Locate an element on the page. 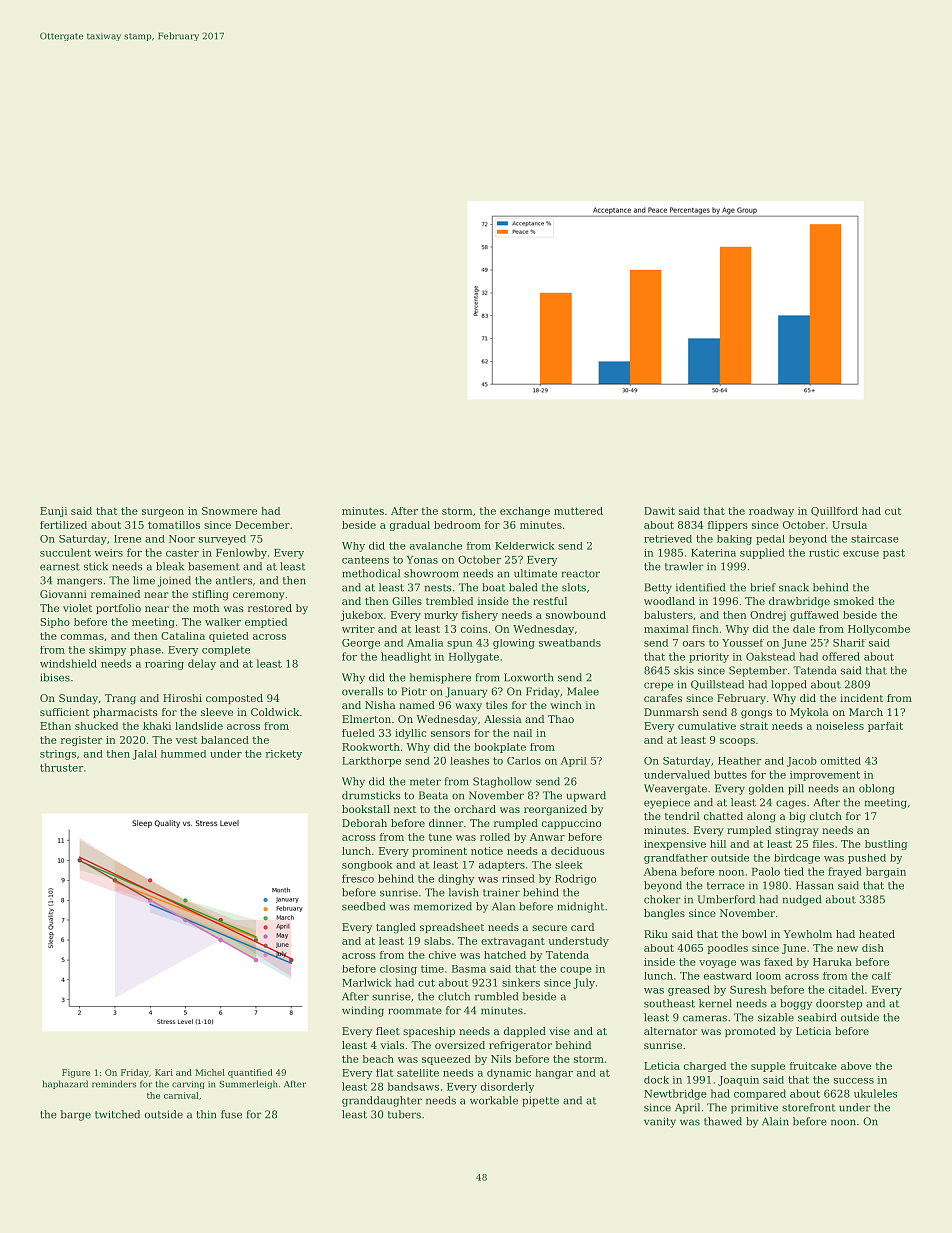 The image size is (952, 1233). seedbed is located at coordinates (363, 906).
